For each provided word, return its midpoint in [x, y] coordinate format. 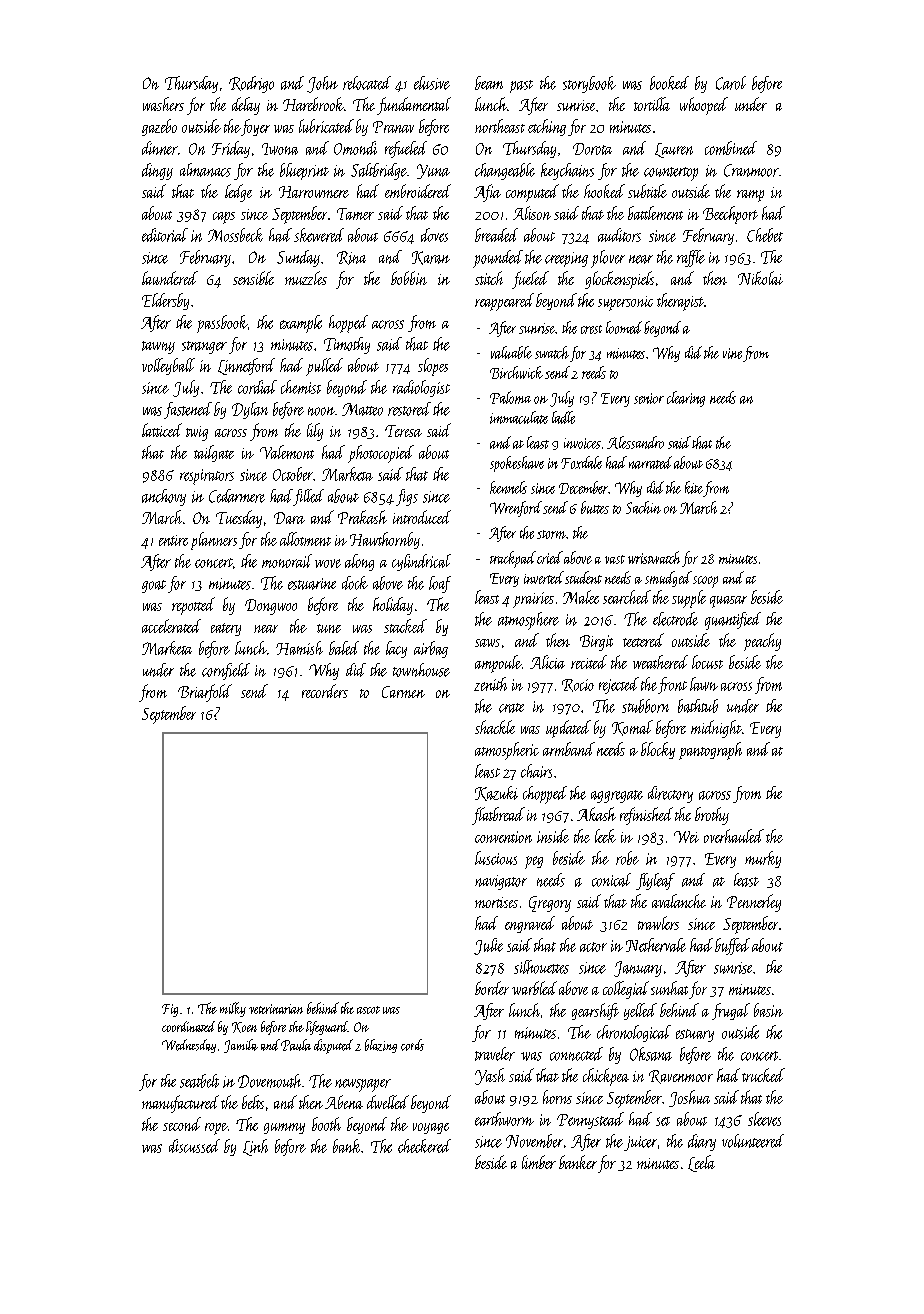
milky [233, 1009]
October [293, 474]
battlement [655, 213]
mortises [496, 902]
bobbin [409, 278]
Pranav [393, 127]
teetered [643, 640]
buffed [732, 946]
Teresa [403, 431]
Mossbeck [235, 235]
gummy [284, 1128]
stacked [405, 626]
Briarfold [205, 693]
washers [163, 104]
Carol [731, 83]
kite [694, 487]
